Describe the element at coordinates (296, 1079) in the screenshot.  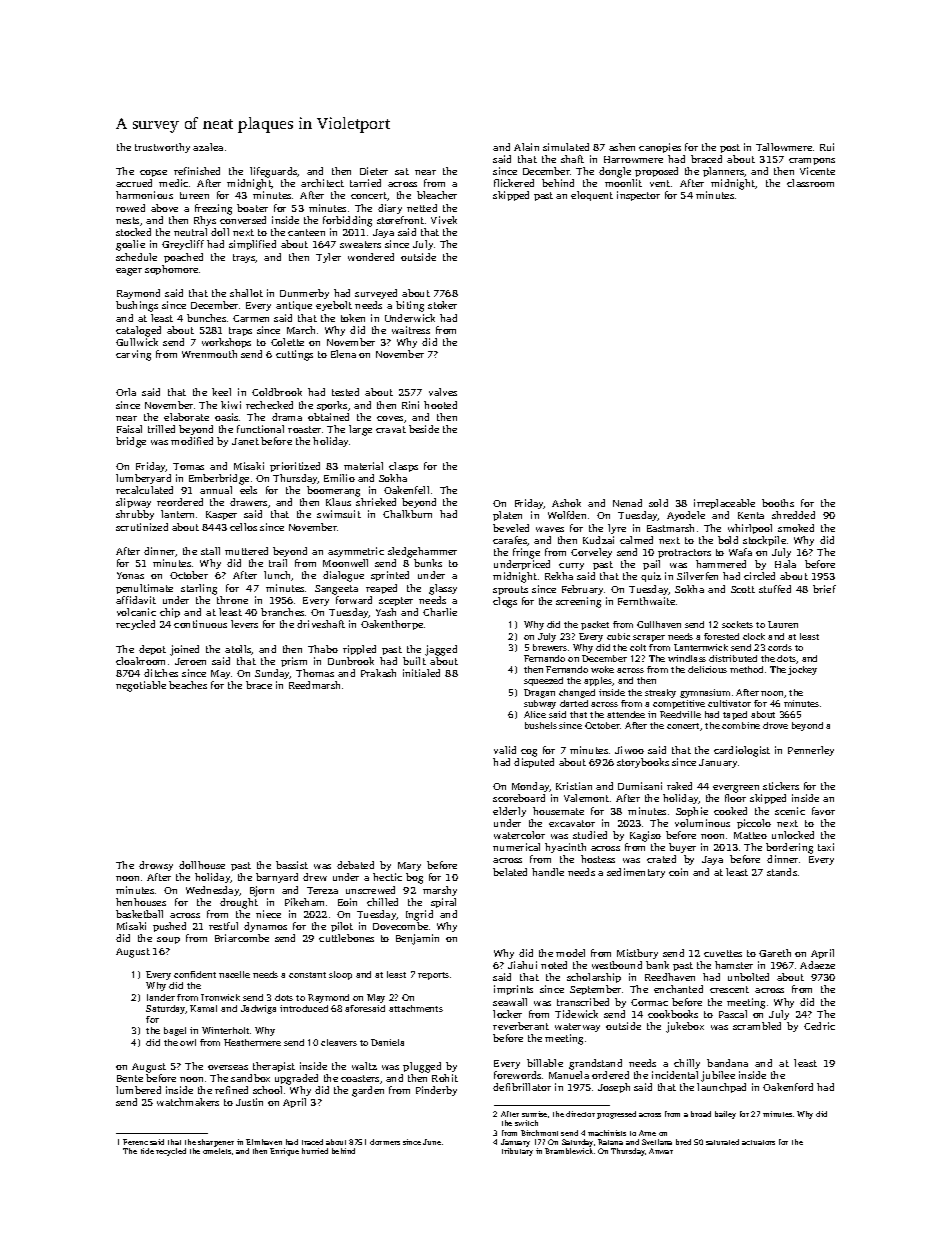
I see `upgraded` at that location.
